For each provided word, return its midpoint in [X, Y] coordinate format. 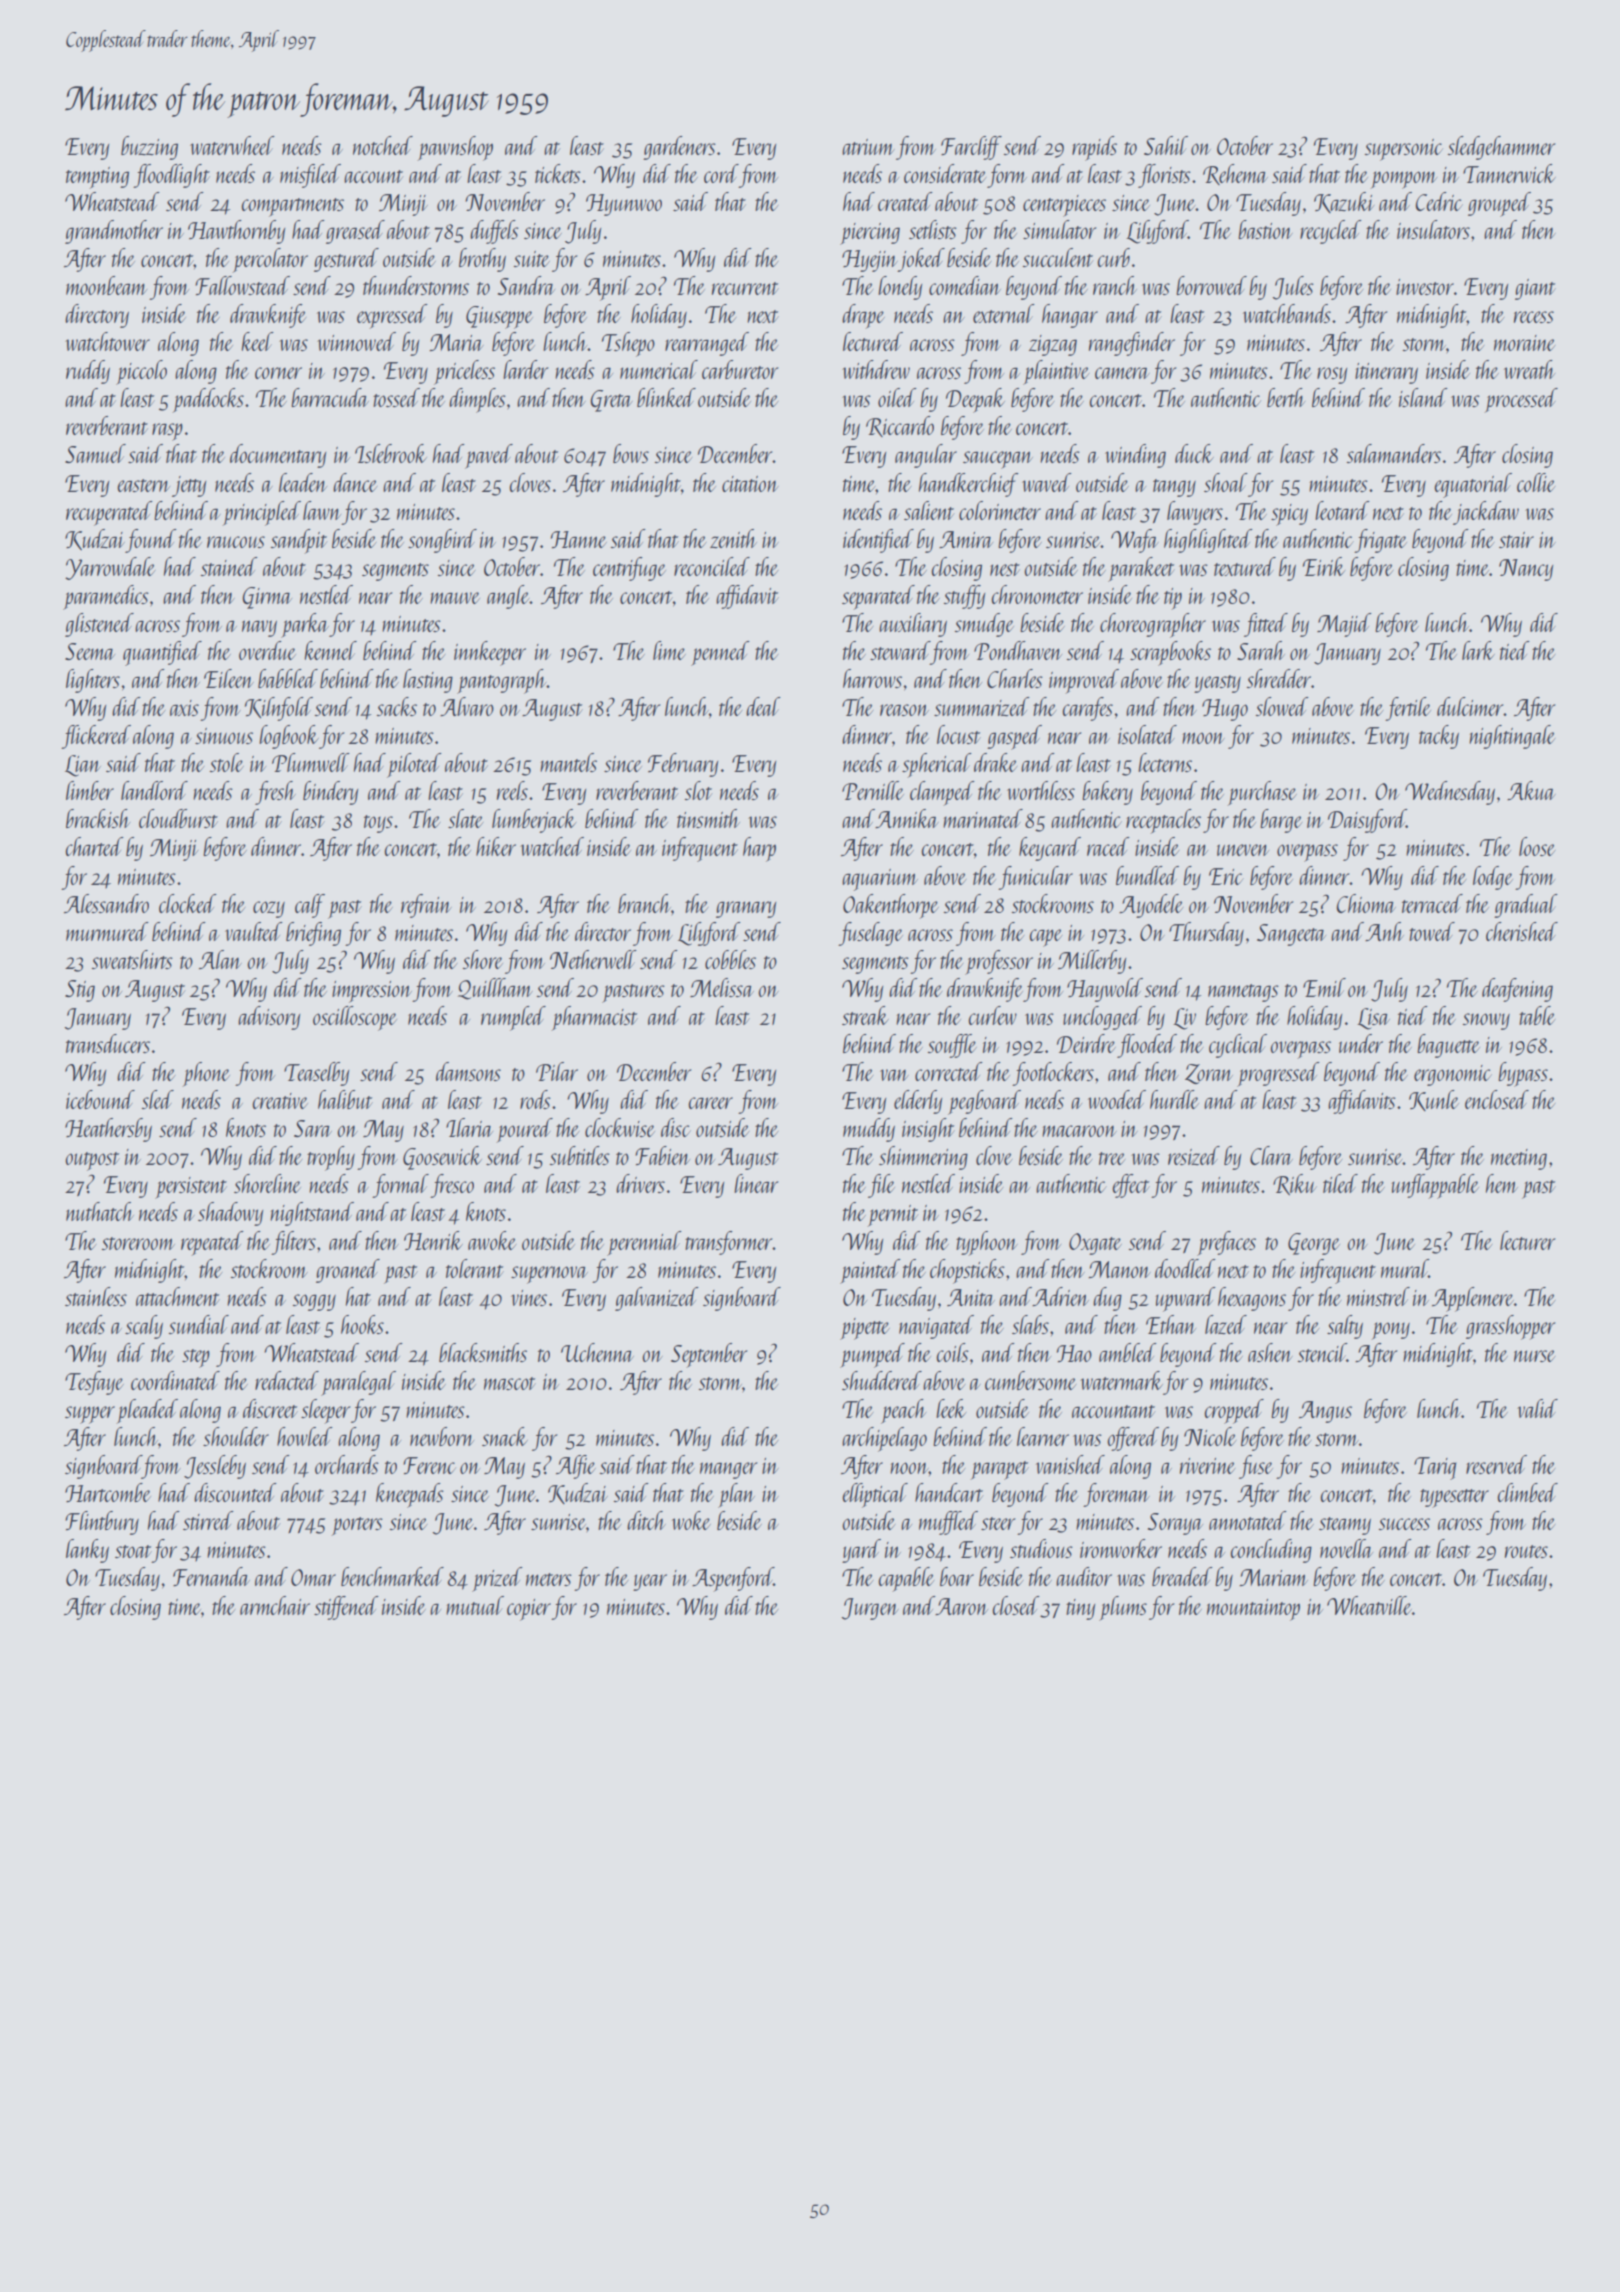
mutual [475, 1605]
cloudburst [178, 818]
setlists [933, 229]
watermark [1121, 1380]
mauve [455, 598]
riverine [1207, 1466]
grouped [1499, 204]
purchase [1262, 793]
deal [763, 706]
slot [698, 790]
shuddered [882, 1380]
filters [293, 1243]
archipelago [884, 1439]
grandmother [114, 232]
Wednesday [1450, 793]
